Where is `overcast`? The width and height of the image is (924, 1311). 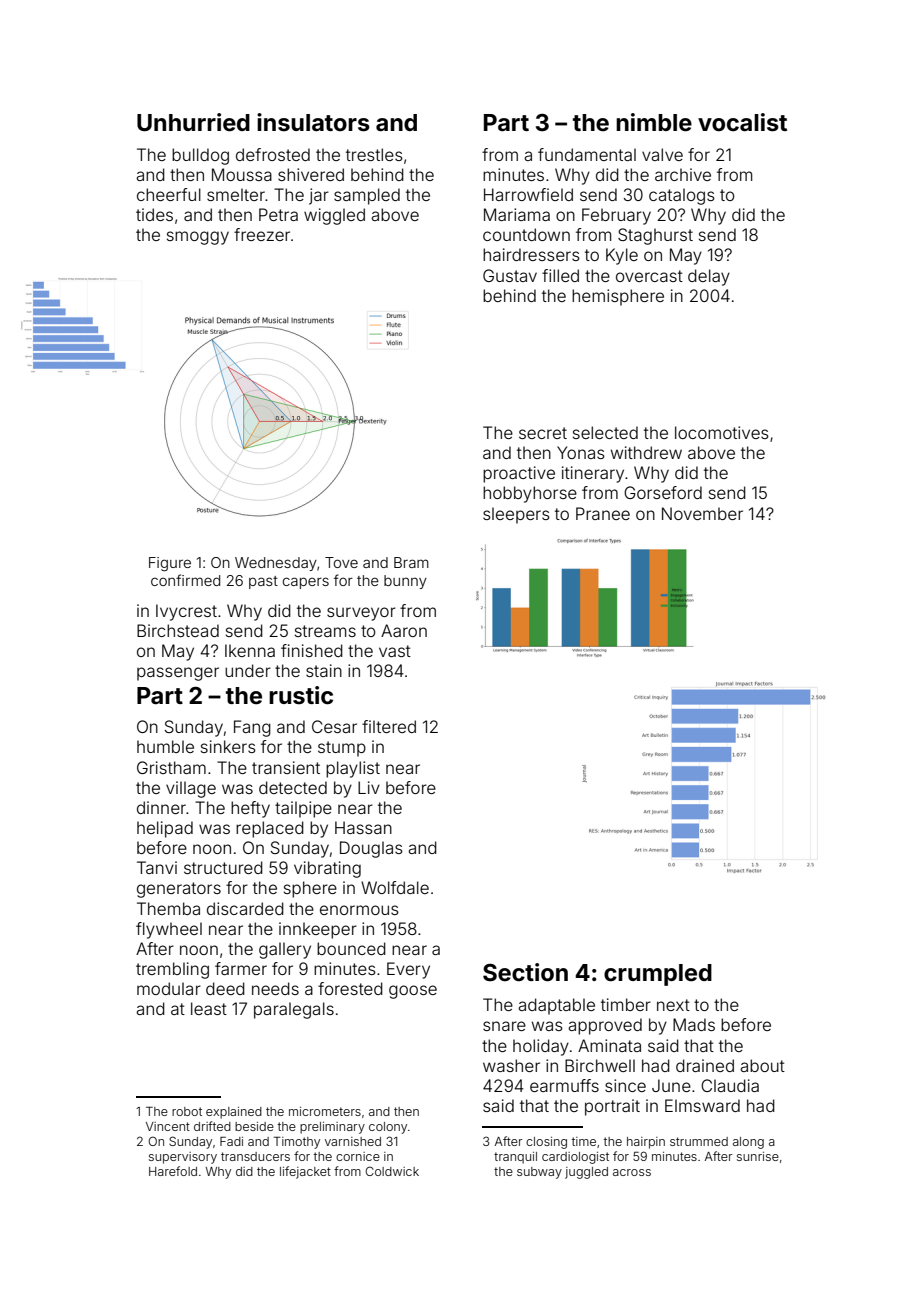 overcast is located at coordinates (649, 276).
